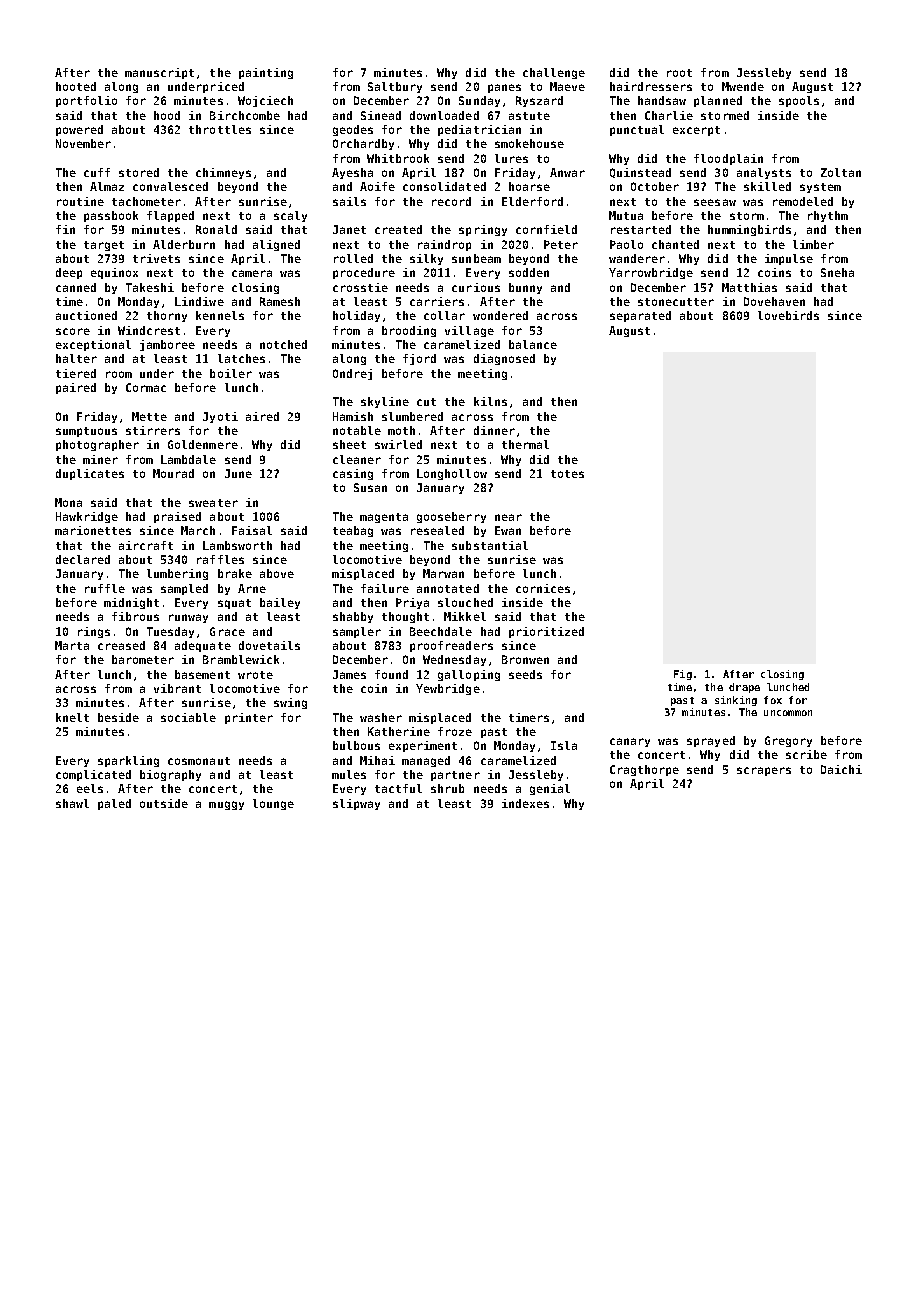  What do you see at coordinates (525, 803) in the screenshot?
I see `indexes` at bounding box center [525, 803].
